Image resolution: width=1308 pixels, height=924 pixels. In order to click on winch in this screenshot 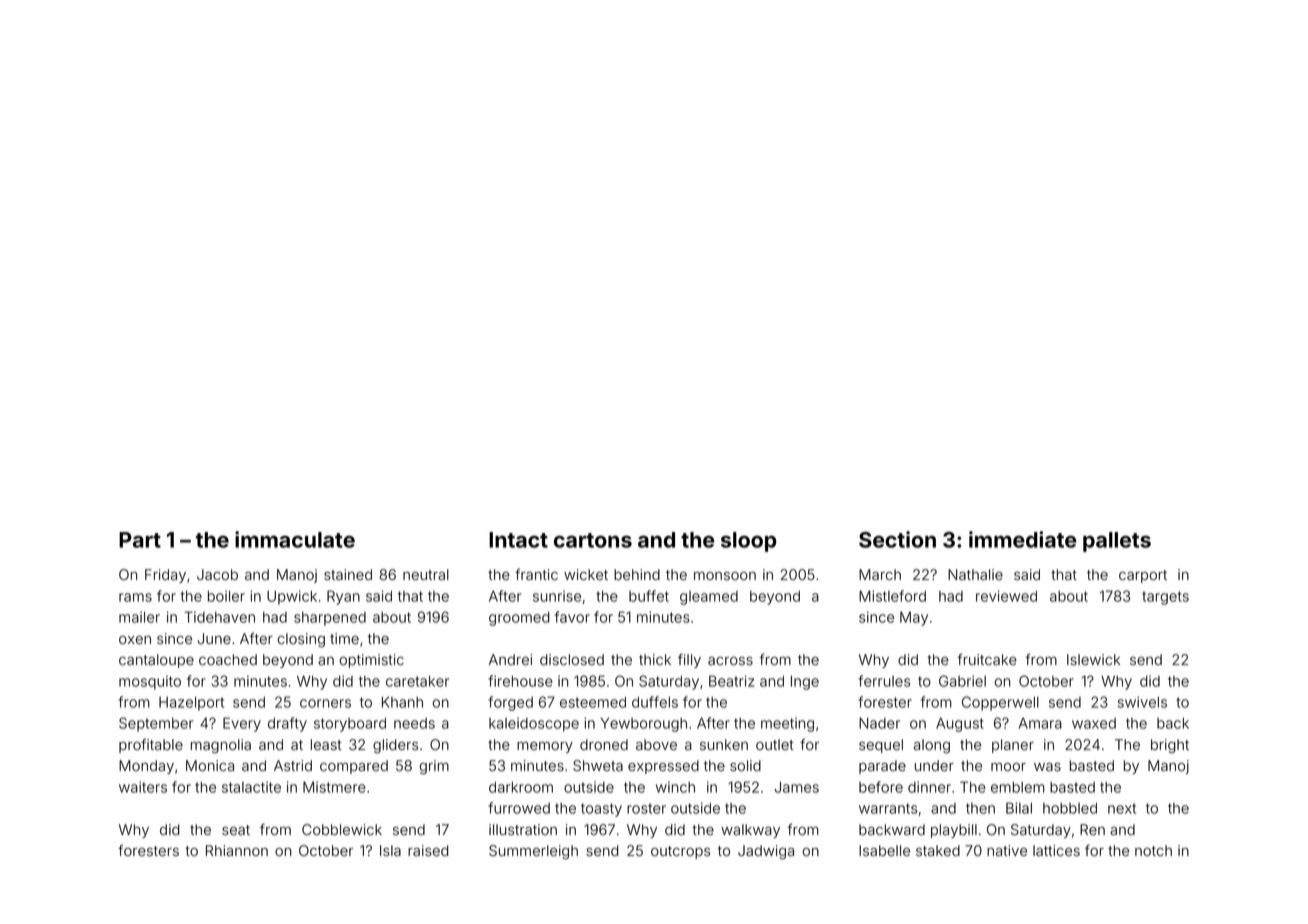, I will do `click(675, 787)`.
